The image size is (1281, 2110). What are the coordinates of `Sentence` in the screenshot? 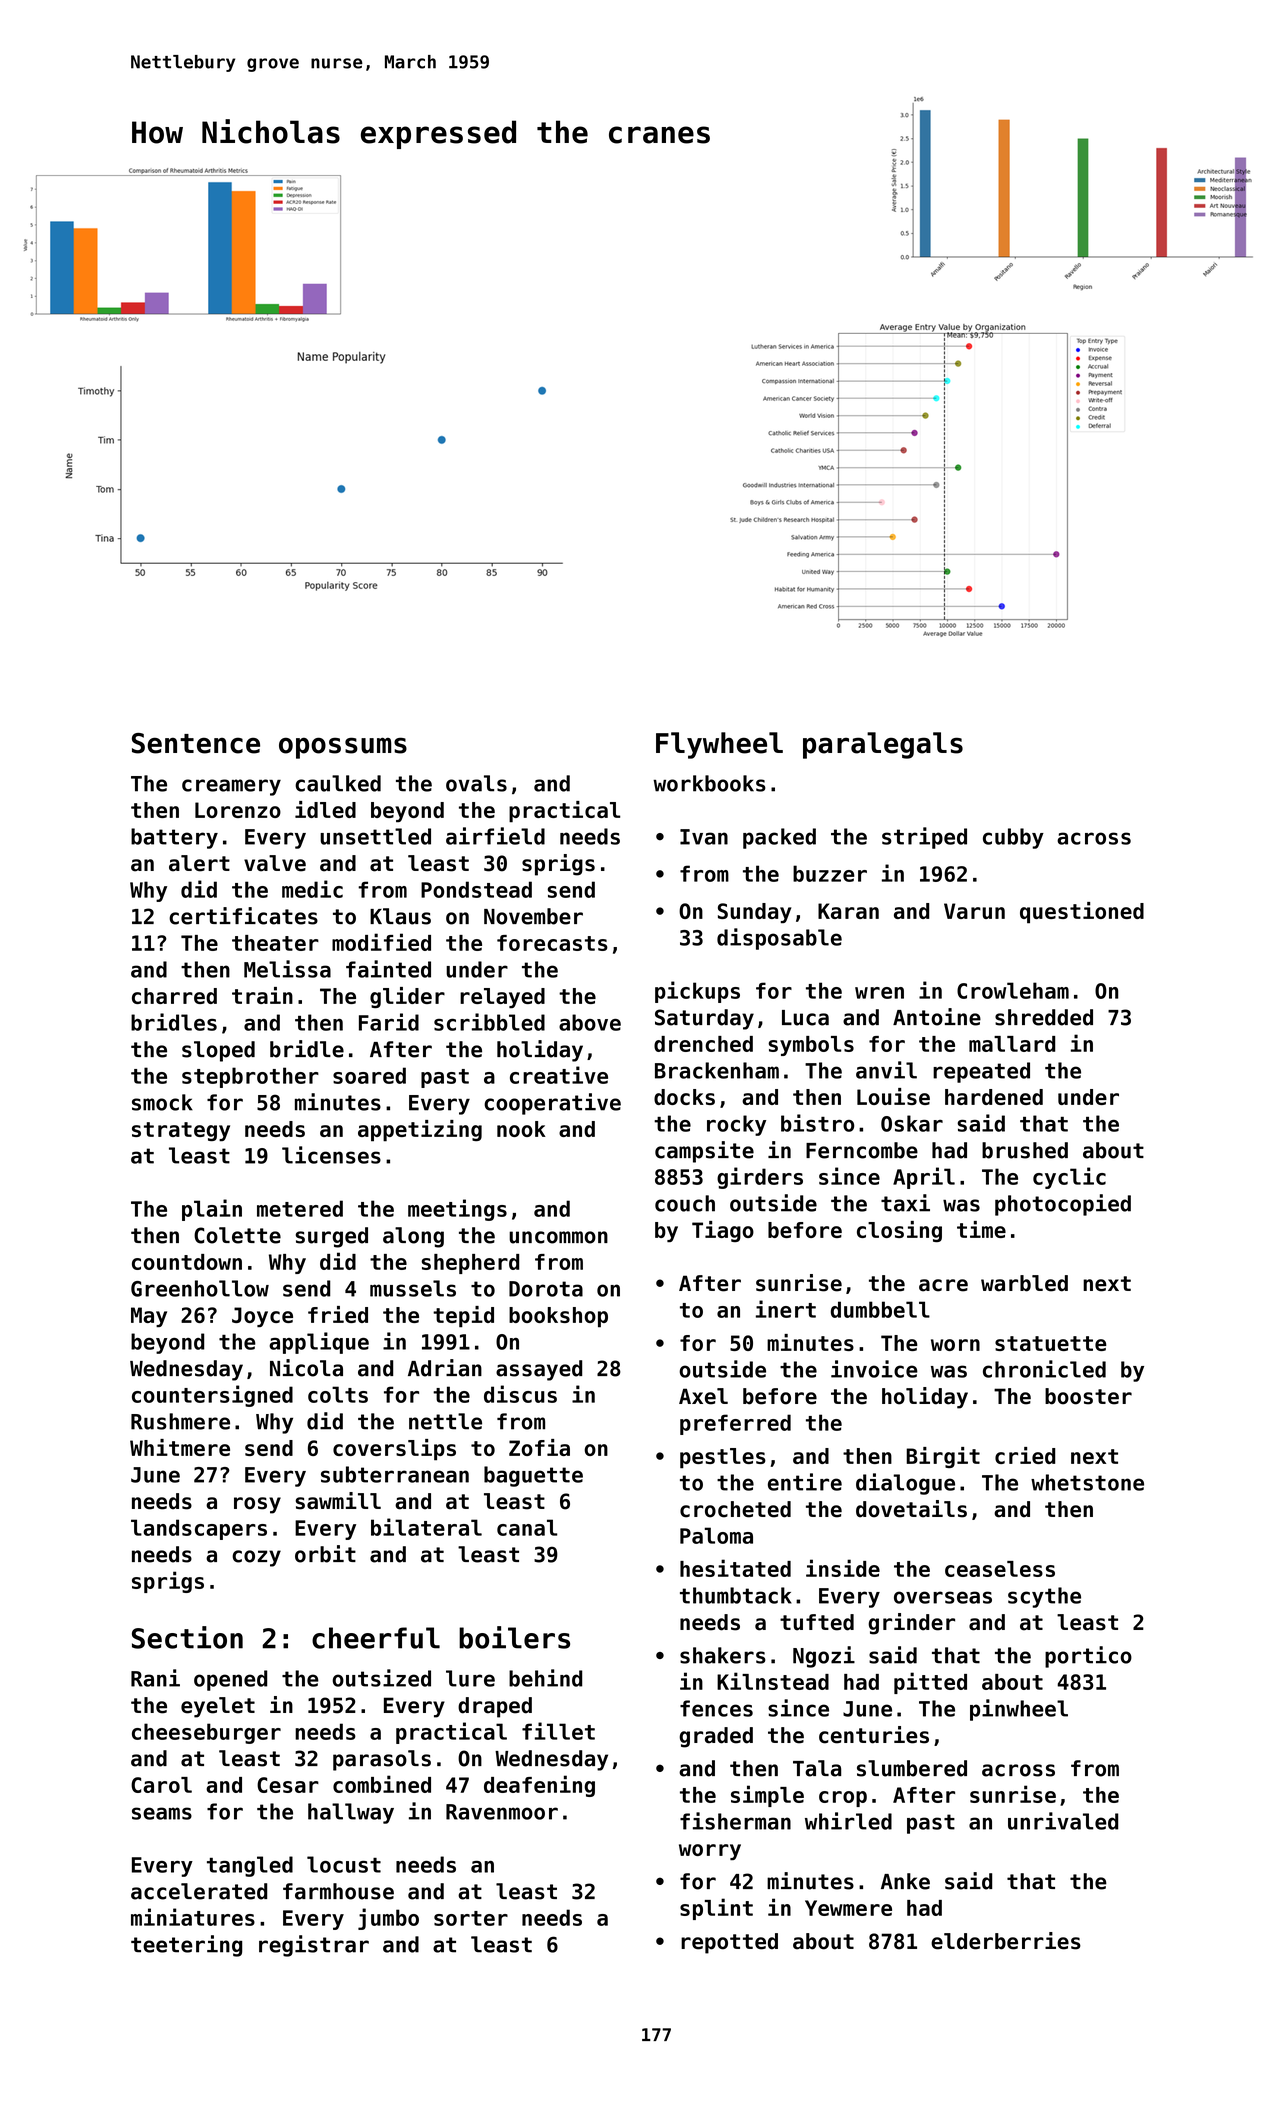 It's located at (196, 743).
